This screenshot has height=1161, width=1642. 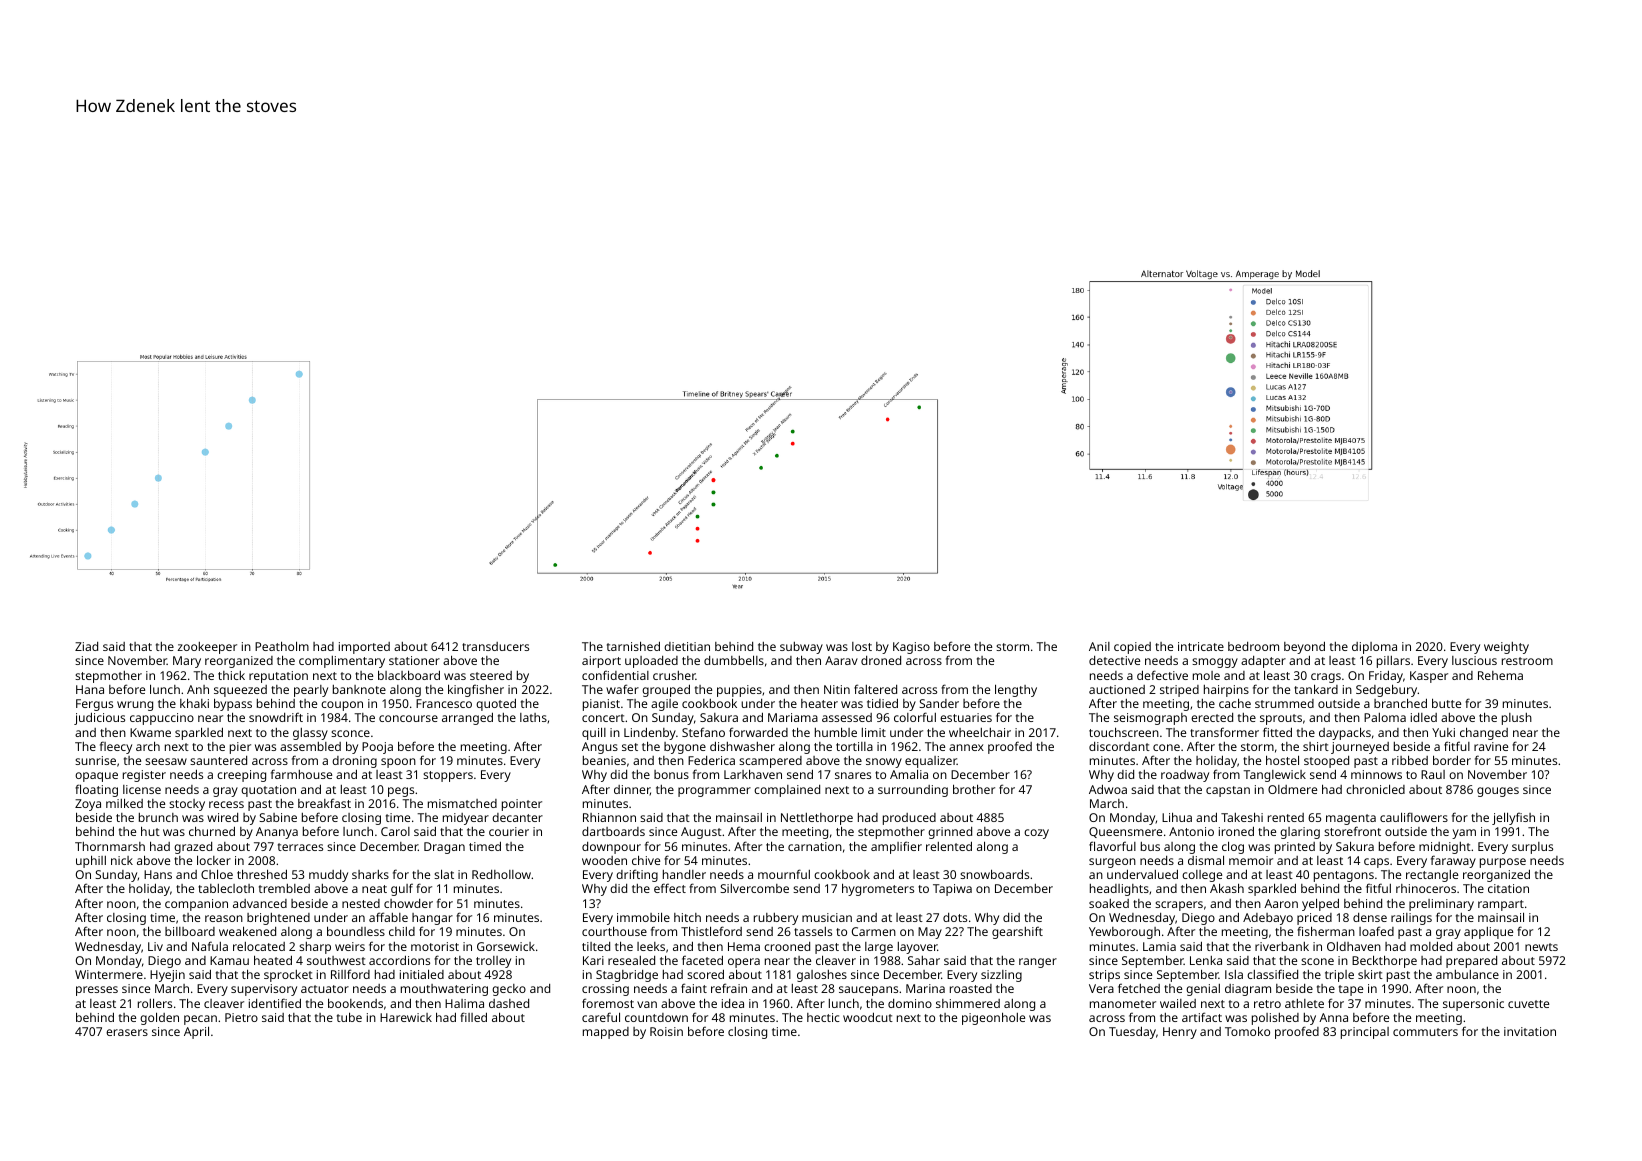 I want to click on golden, so click(x=159, y=1018).
